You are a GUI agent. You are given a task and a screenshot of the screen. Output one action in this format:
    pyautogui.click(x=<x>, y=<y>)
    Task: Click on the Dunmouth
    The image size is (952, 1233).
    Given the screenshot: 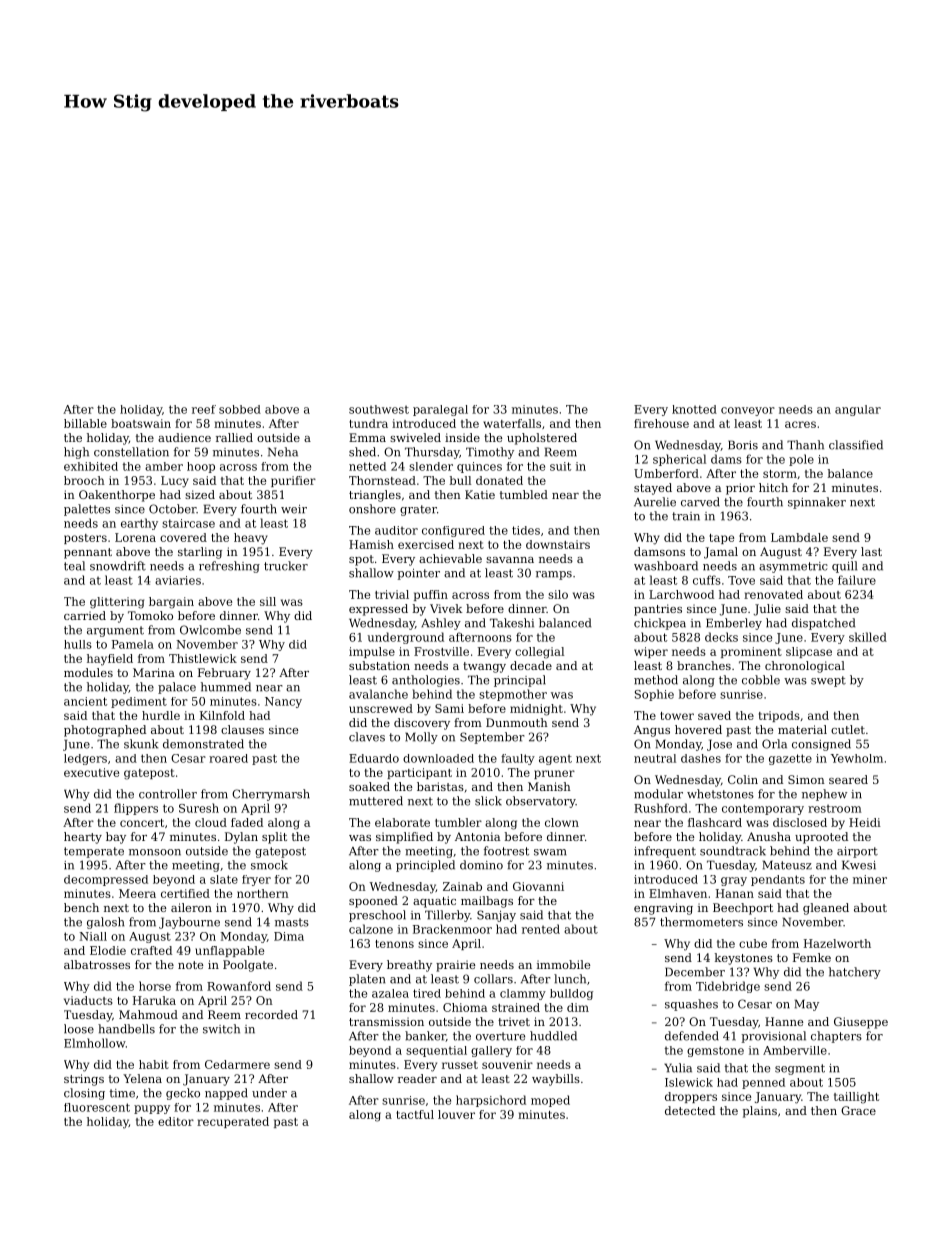 What is the action you would take?
    pyautogui.click(x=517, y=722)
